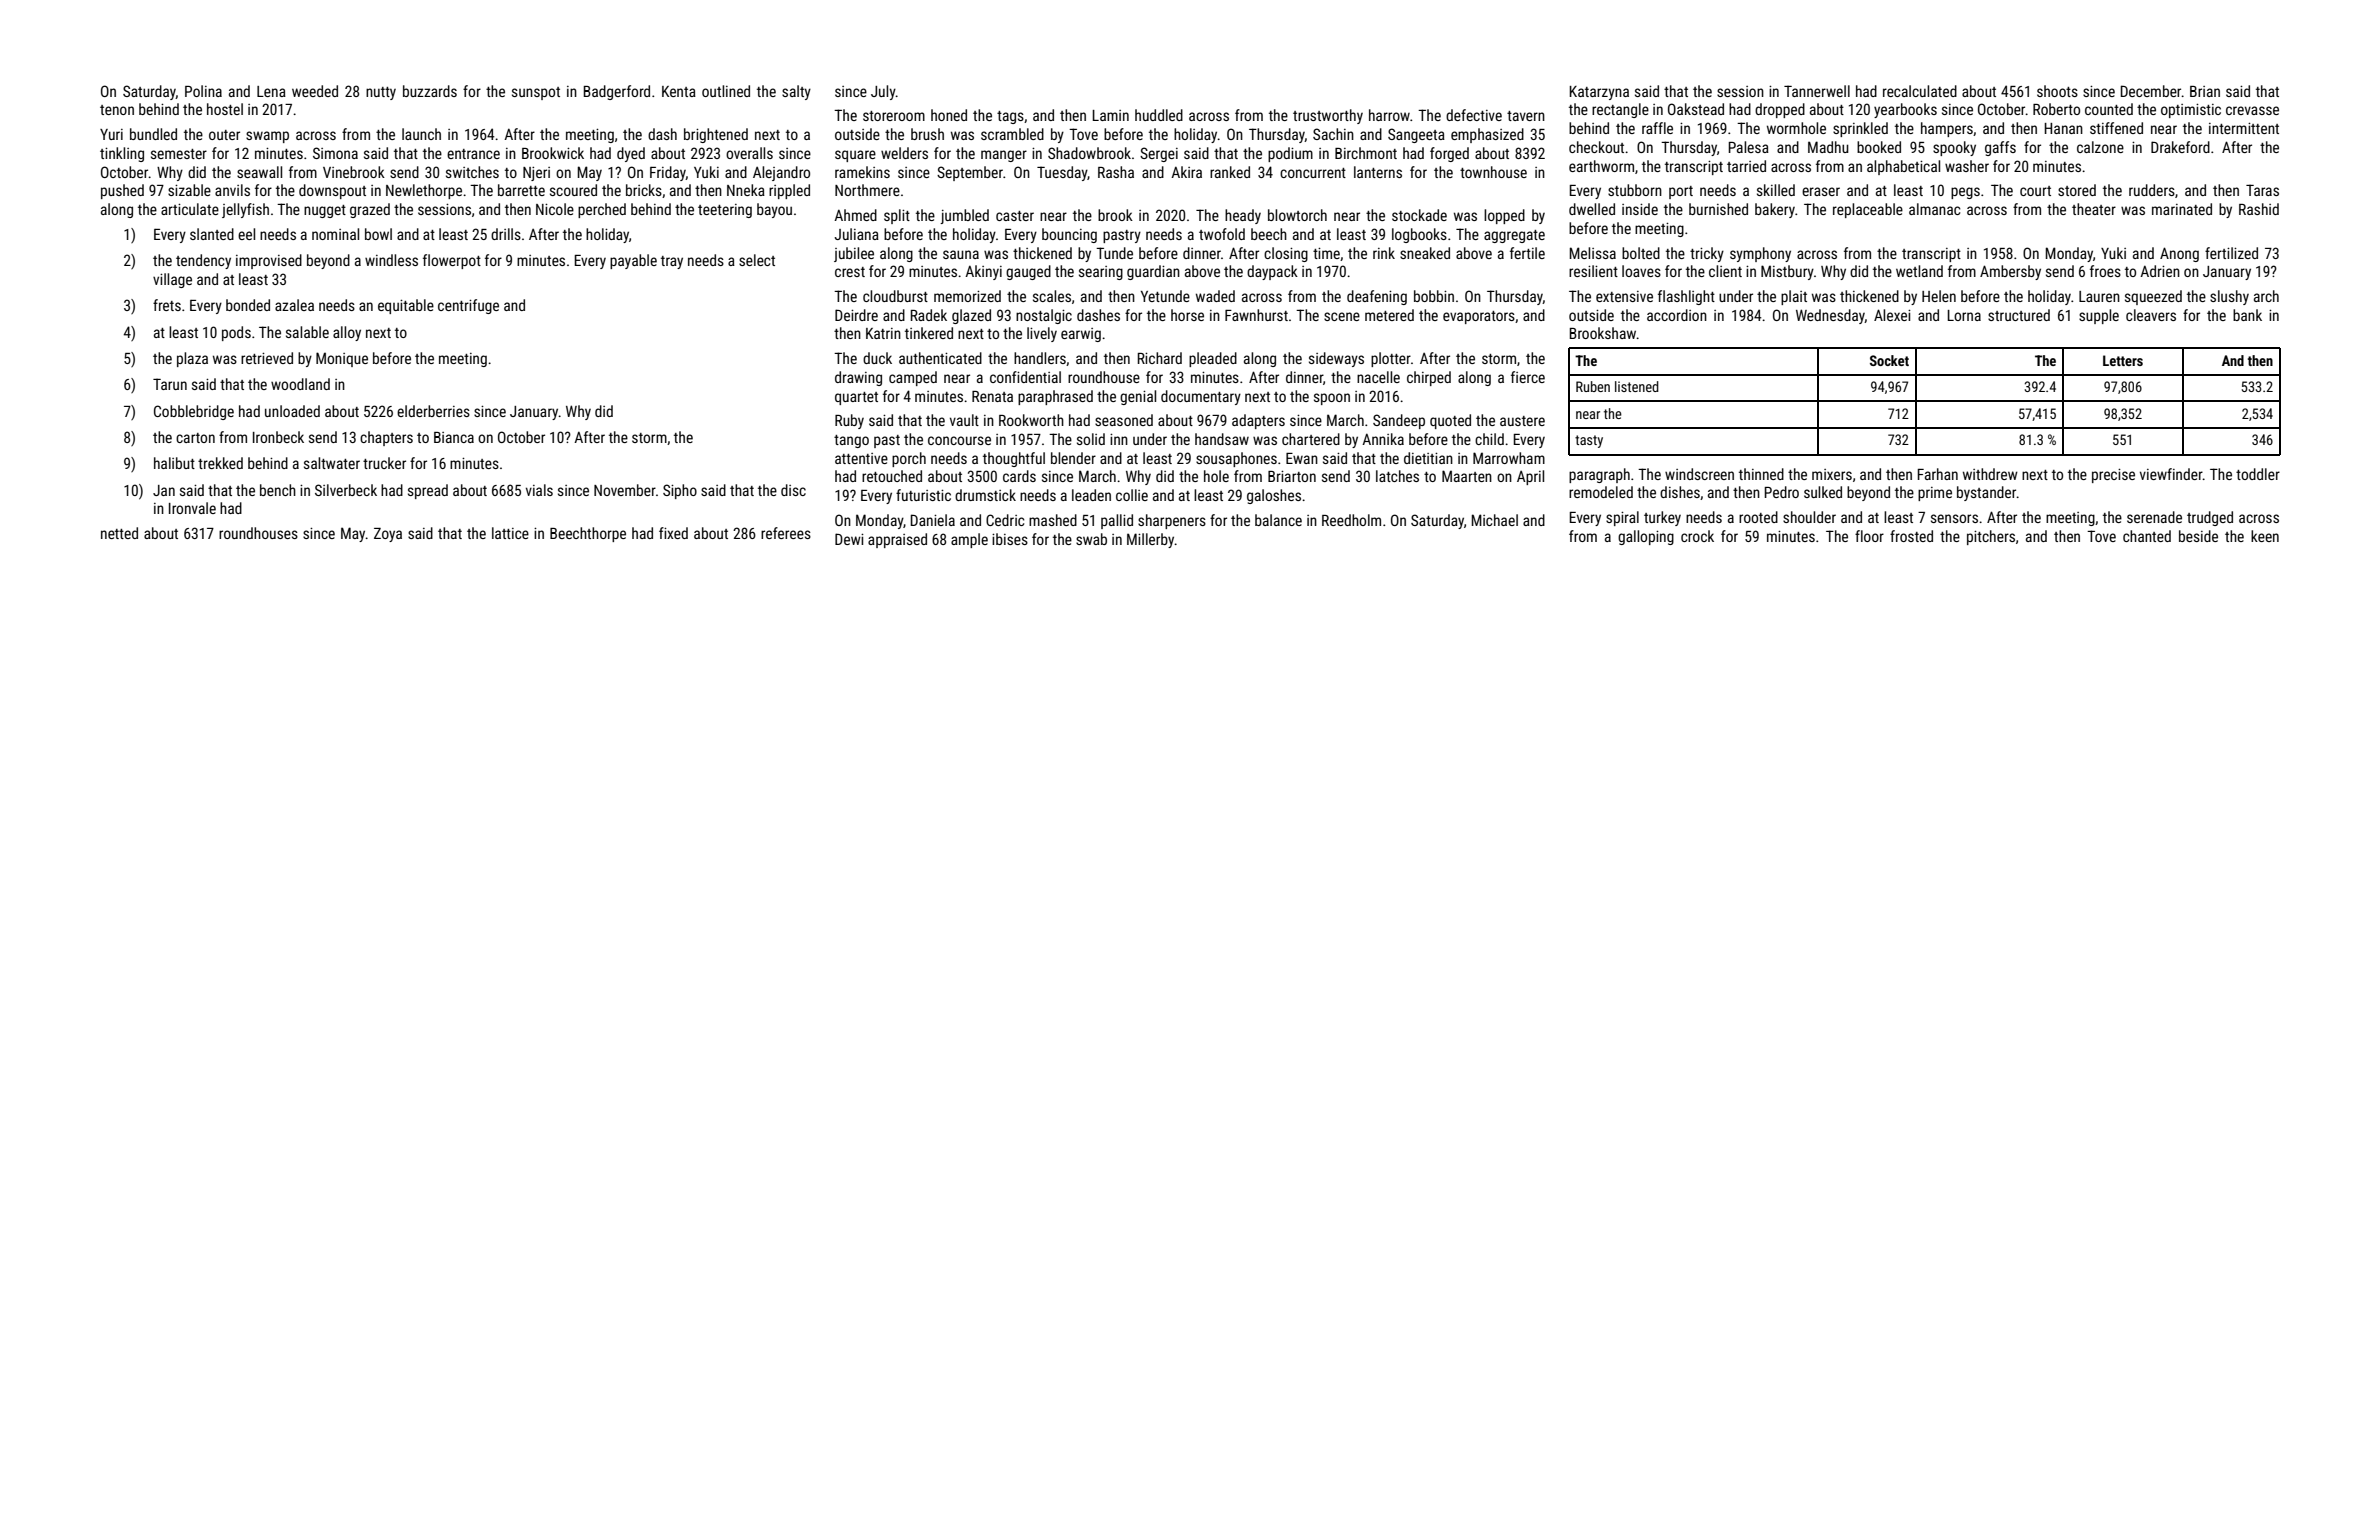 The width and height of the screenshot is (2380, 1540). Describe the element at coordinates (1159, 115) in the screenshot. I see `huddled` at that location.
